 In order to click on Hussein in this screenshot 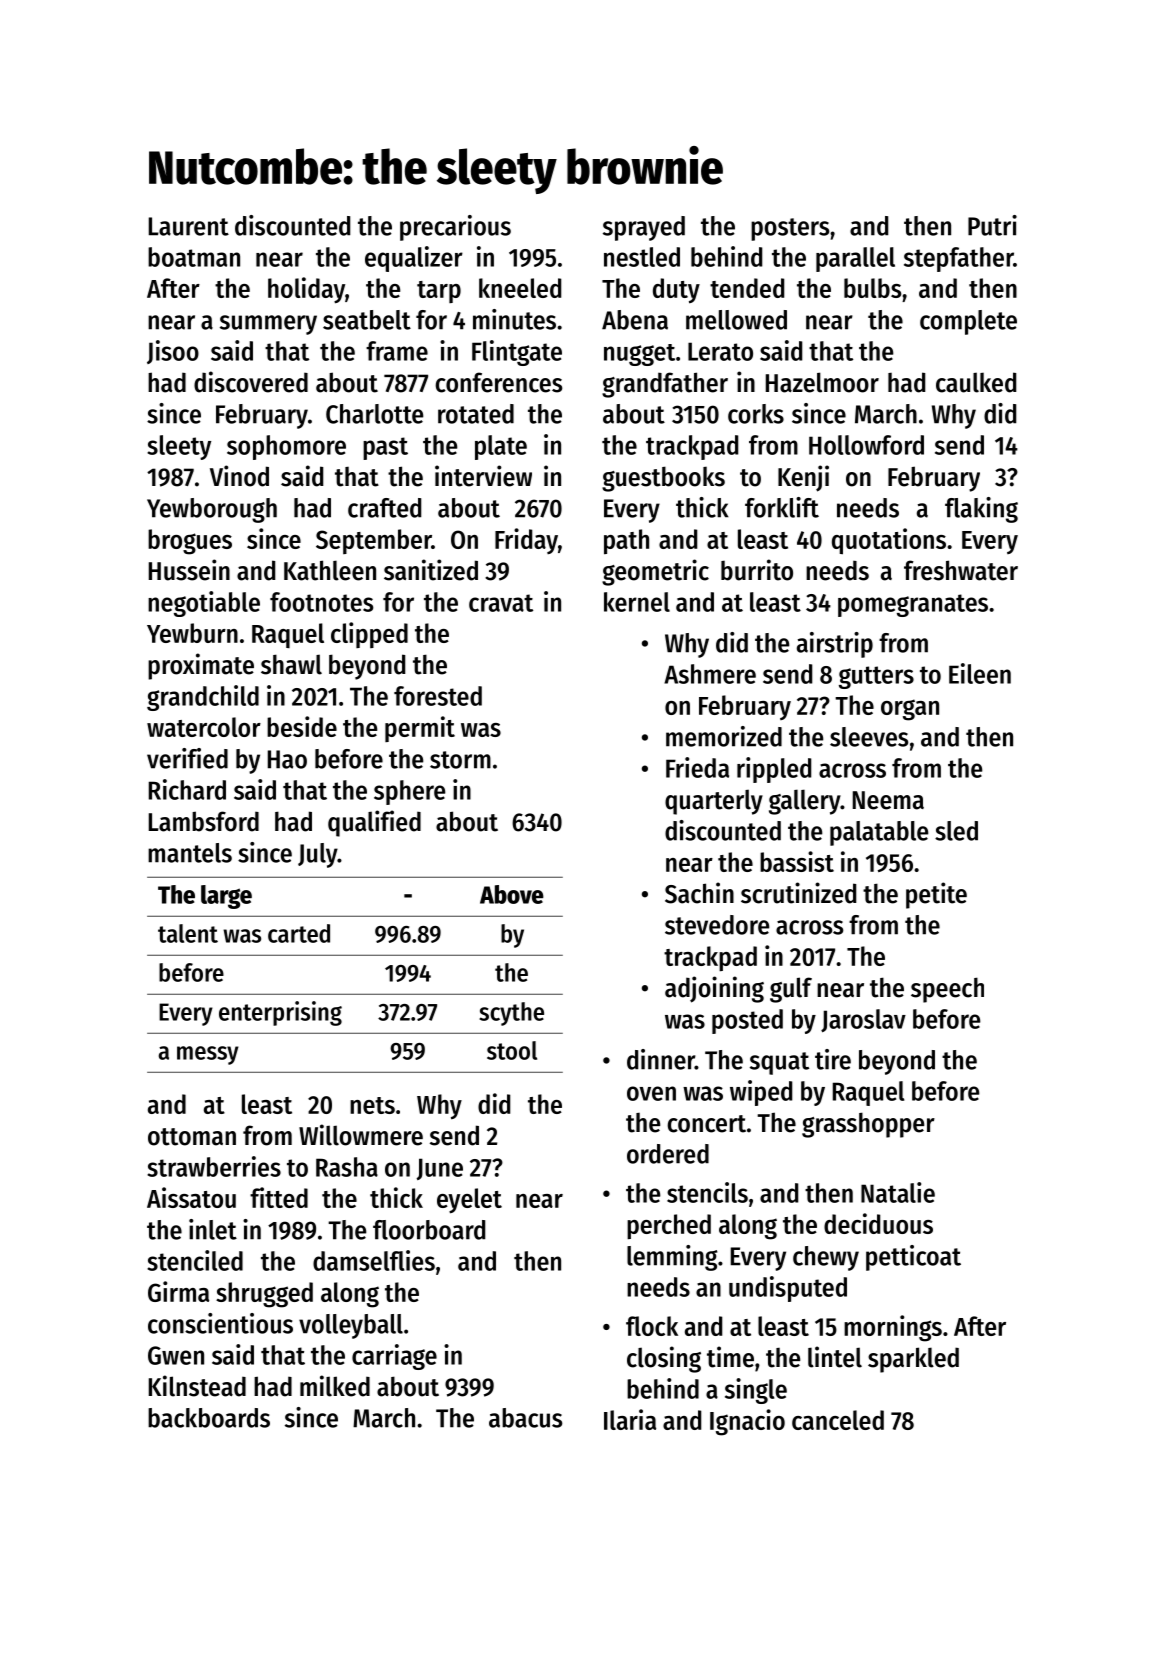, I will do `click(189, 570)`.
